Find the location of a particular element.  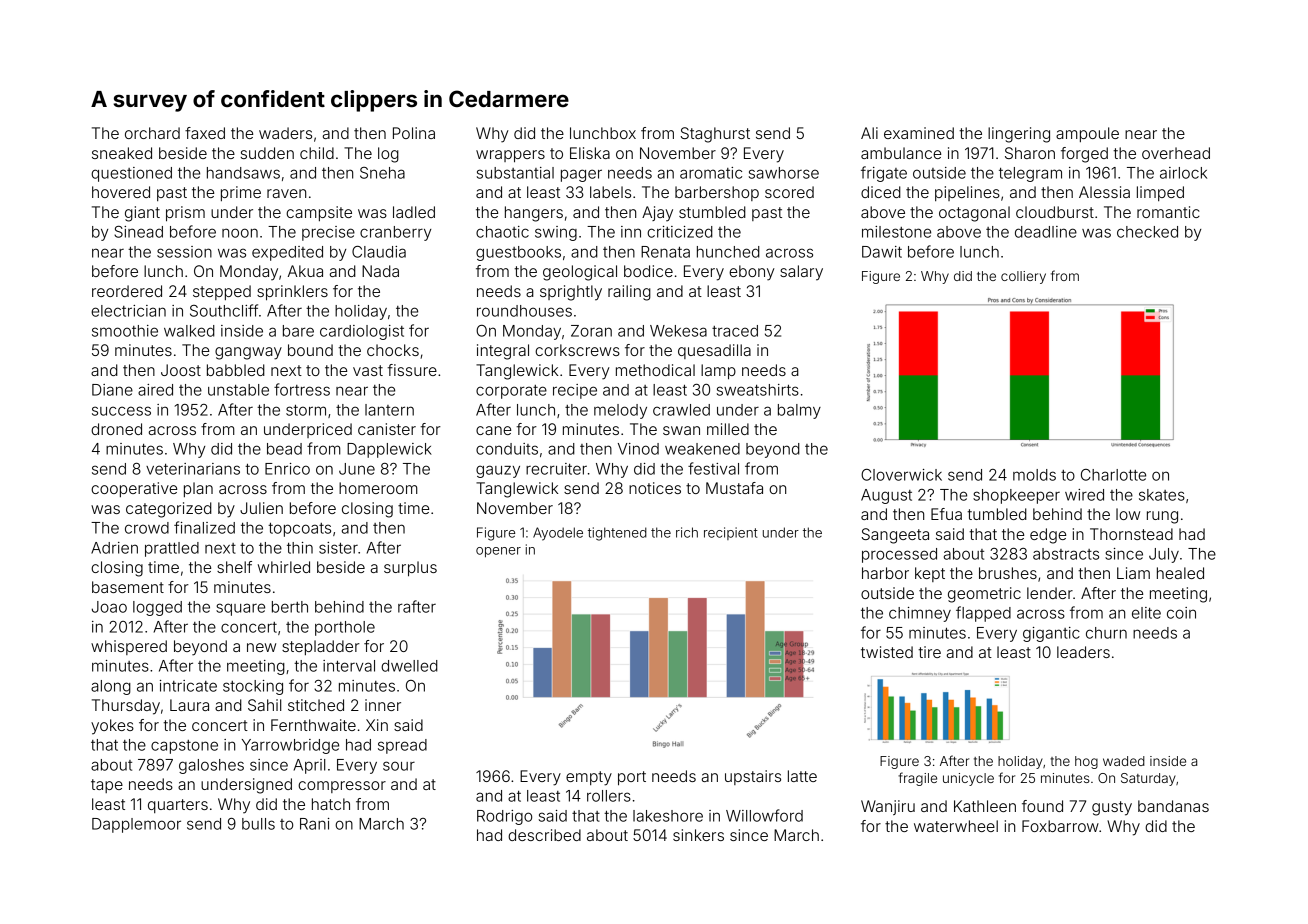

hangers is located at coordinates (534, 214).
